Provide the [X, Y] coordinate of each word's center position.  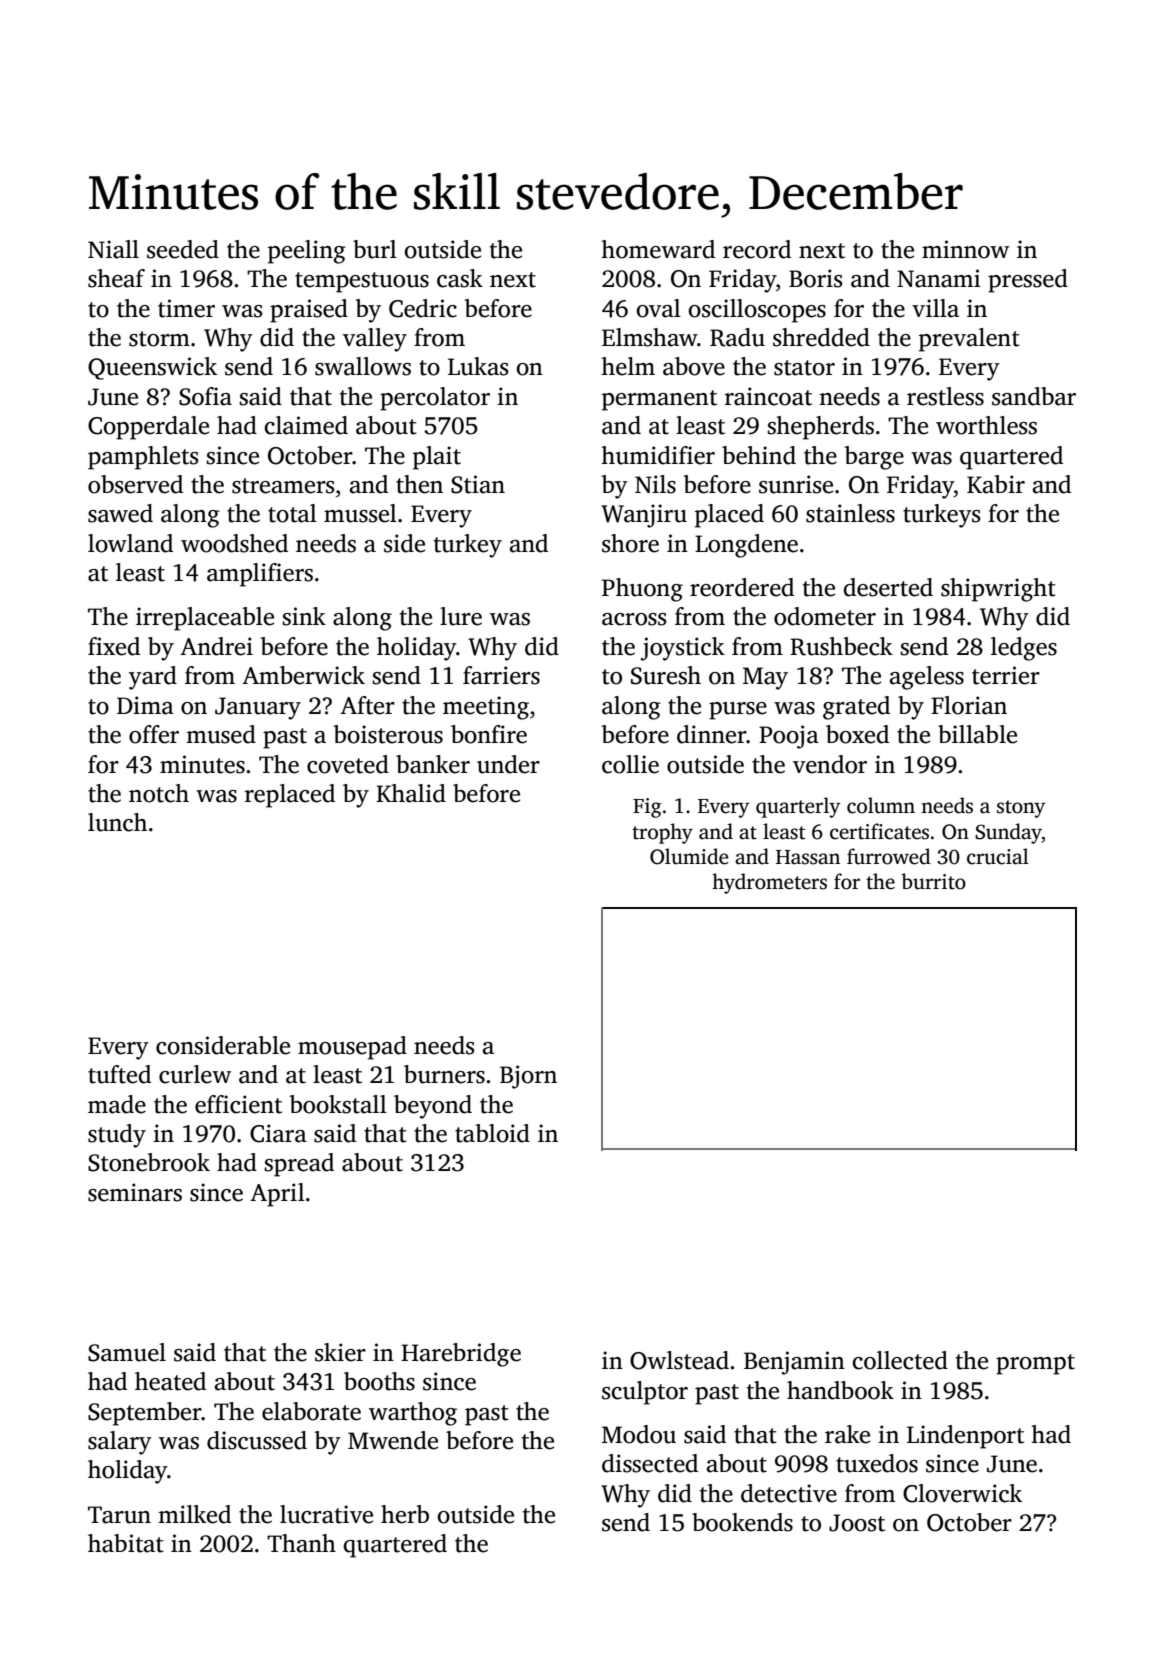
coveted [348, 764]
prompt [1035, 1364]
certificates [879, 831]
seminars [135, 1192]
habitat [126, 1543]
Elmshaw [649, 337]
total [292, 513]
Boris [816, 278]
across [634, 619]
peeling [307, 252]
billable [977, 734]
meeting [486, 708]
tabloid [492, 1133]
